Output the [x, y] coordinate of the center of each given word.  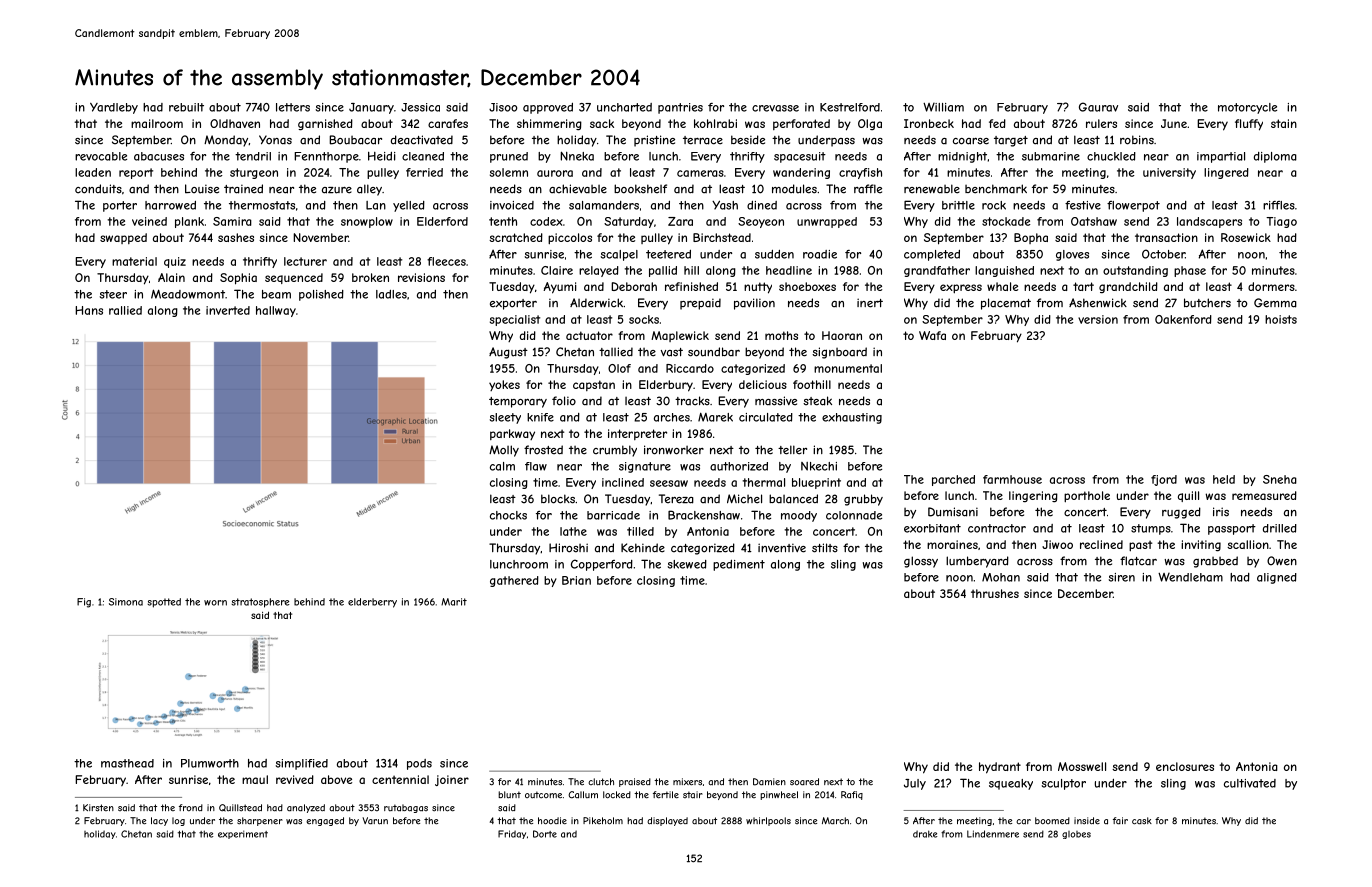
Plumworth [210, 763]
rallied [125, 310]
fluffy [1249, 125]
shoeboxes [807, 286]
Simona [126, 602]
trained [243, 189]
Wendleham [1190, 577]
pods [419, 764]
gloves [1072, 255]
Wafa [932, 335]
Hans [89, 310]
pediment [739, 565]
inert [870, 303]
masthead [127, 763]
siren [1122, 577]
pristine [654, 141]
